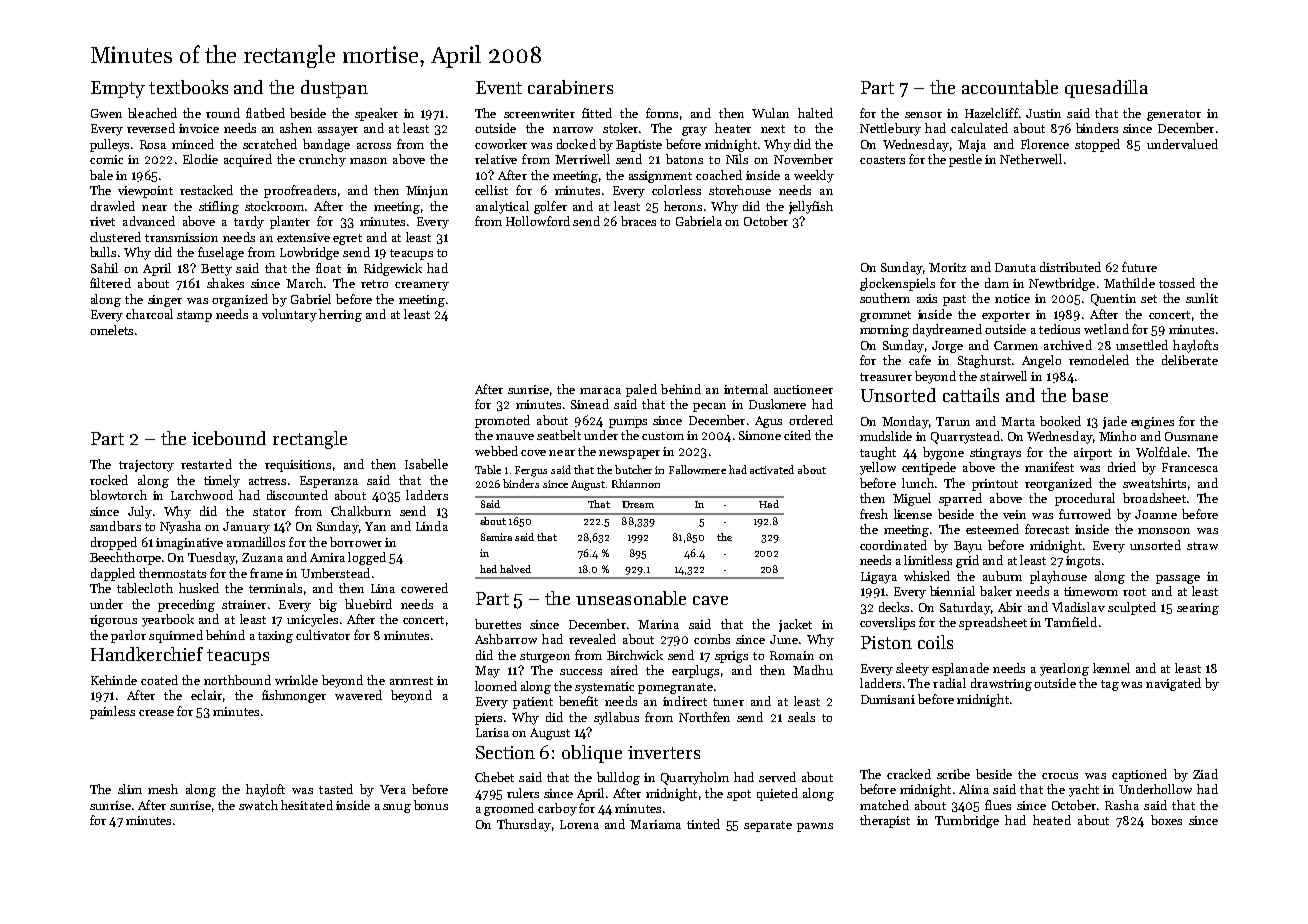 This screenshot has width=1308, height=924. What do you see at coordinates (633, 469) in the screenshot?
I see `butcher` at bounding box center [633, 469].
